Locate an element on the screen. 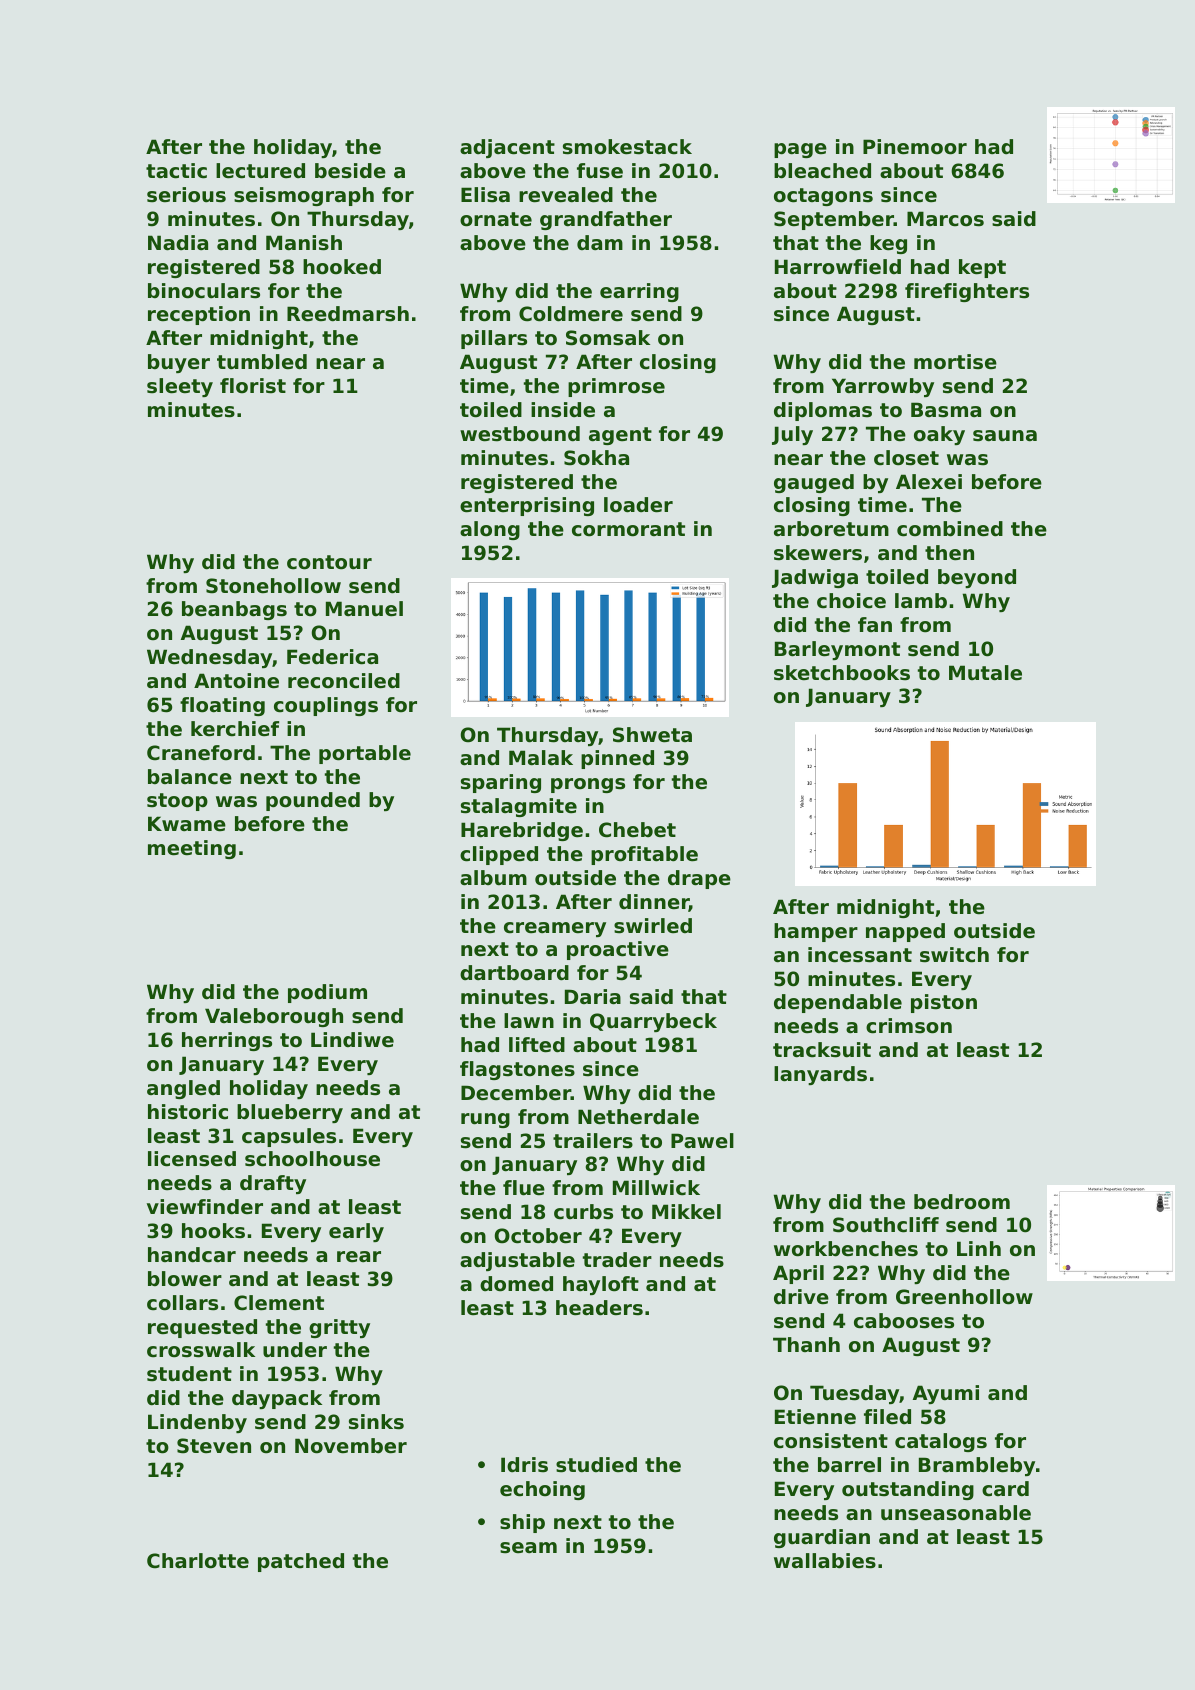 The width and height of the screenshot is (1195, 1690). sinks is located at coordinates (376, 1422).
